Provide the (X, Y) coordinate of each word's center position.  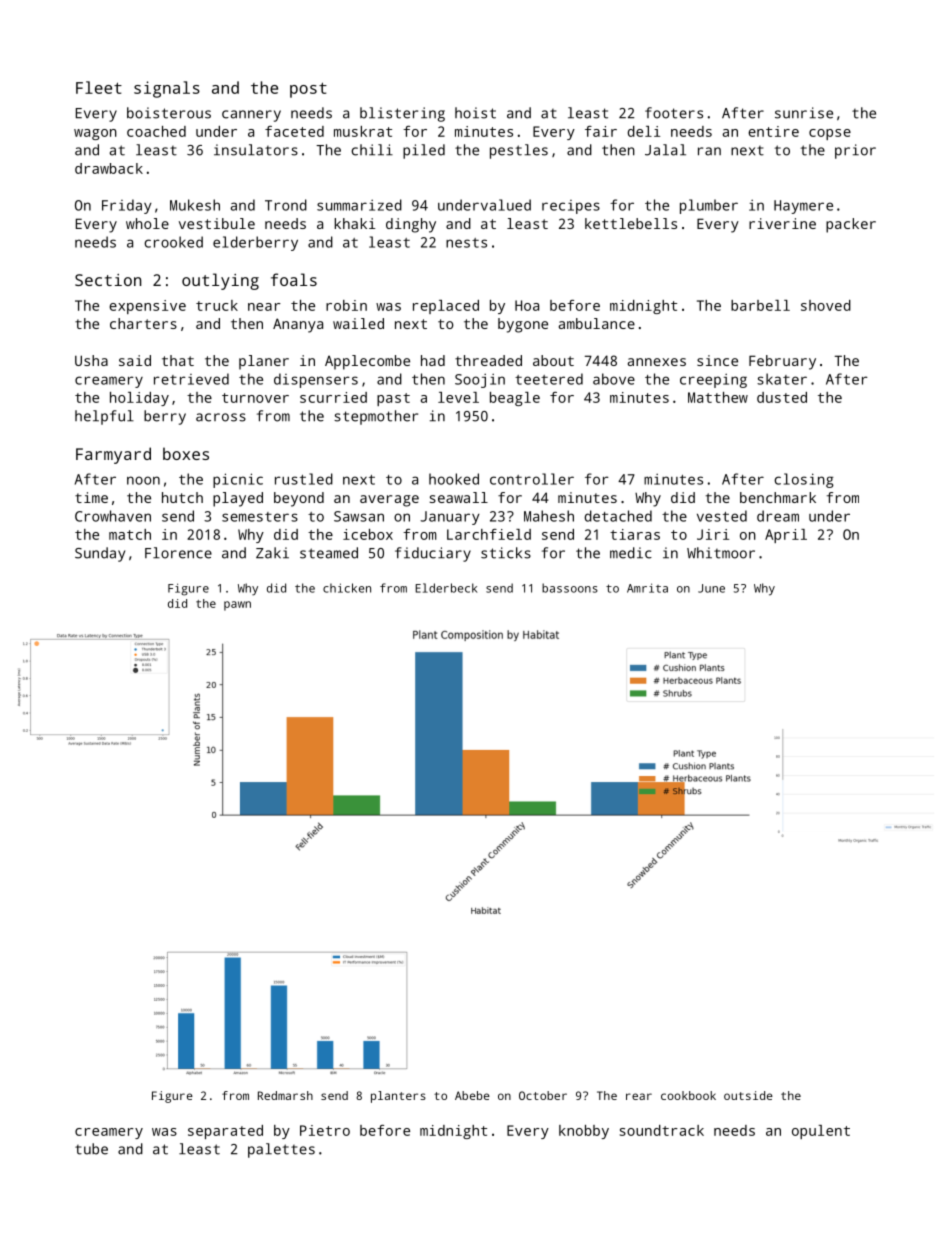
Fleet (99, 87)
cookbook (688, 1095)
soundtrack (662, 1130)
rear (639, 1096)
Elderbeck (446, 588)
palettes (281, 1150)
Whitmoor (721, 553)
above (614, 379)
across (221, 417)
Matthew (718, 397)
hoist (475, 113)
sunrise (804, 113)
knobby (584, 1132)
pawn (237, 606)
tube (91, 1149)
